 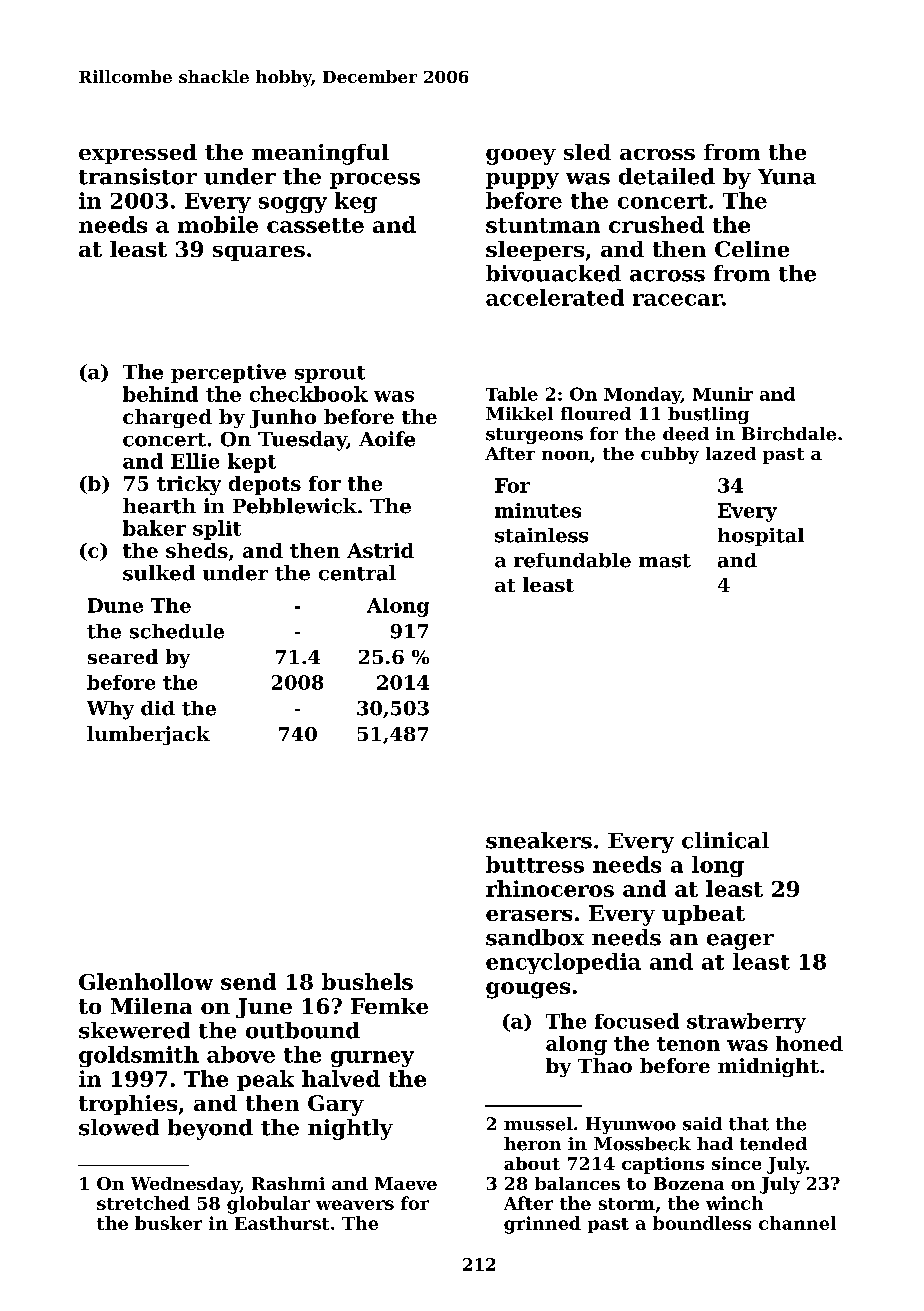 What do you see at coordinates (542, 1225) in the screenshot?
I see `grinned` at bounding box center [542, 1225].
